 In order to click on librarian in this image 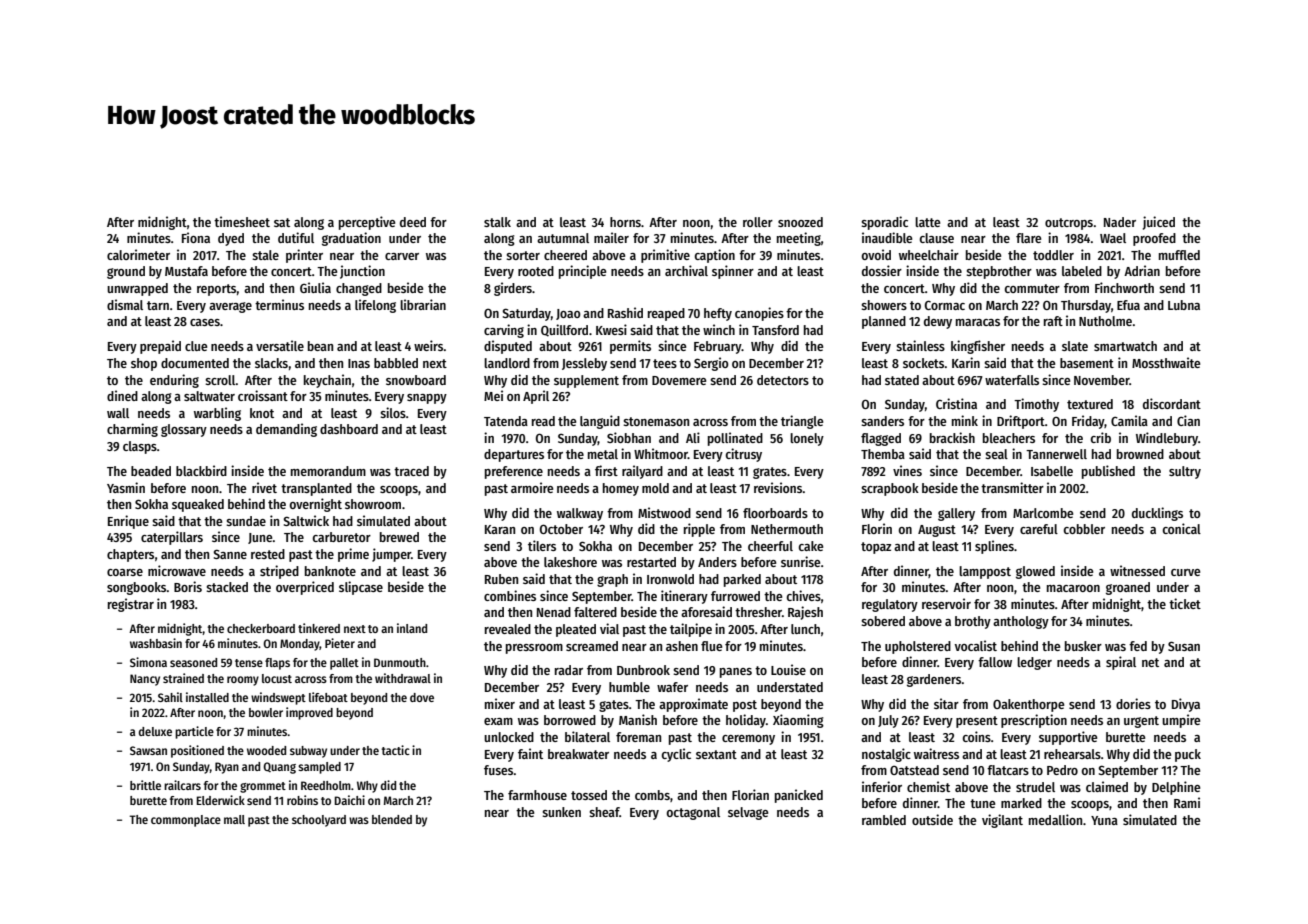, I will do `click(423, 304)`.
